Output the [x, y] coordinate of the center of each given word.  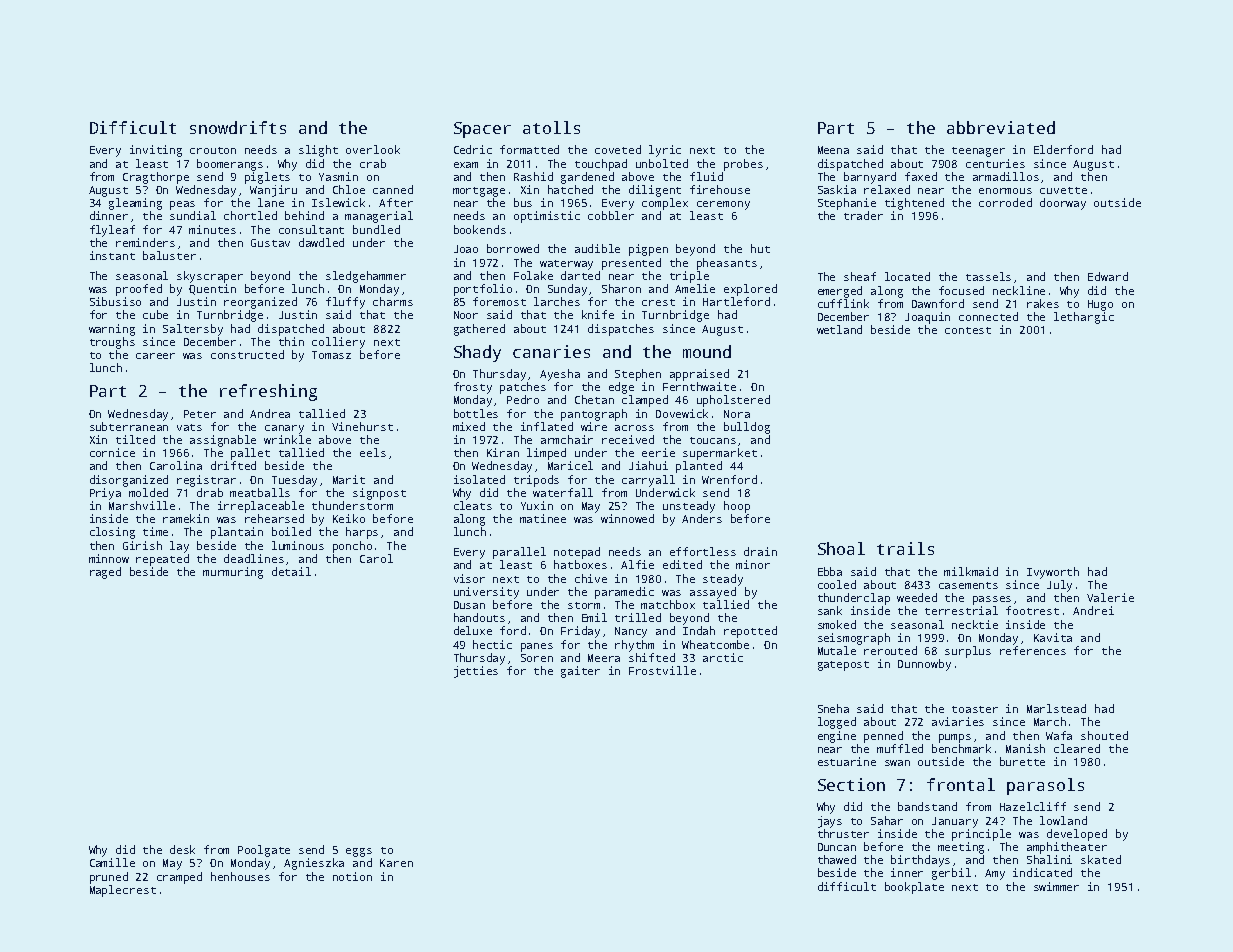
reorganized [260, 303]
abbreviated [1001, 127]
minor [753, 564]
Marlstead [1056, 708]
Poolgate [264, 851]
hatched [570, 189]
